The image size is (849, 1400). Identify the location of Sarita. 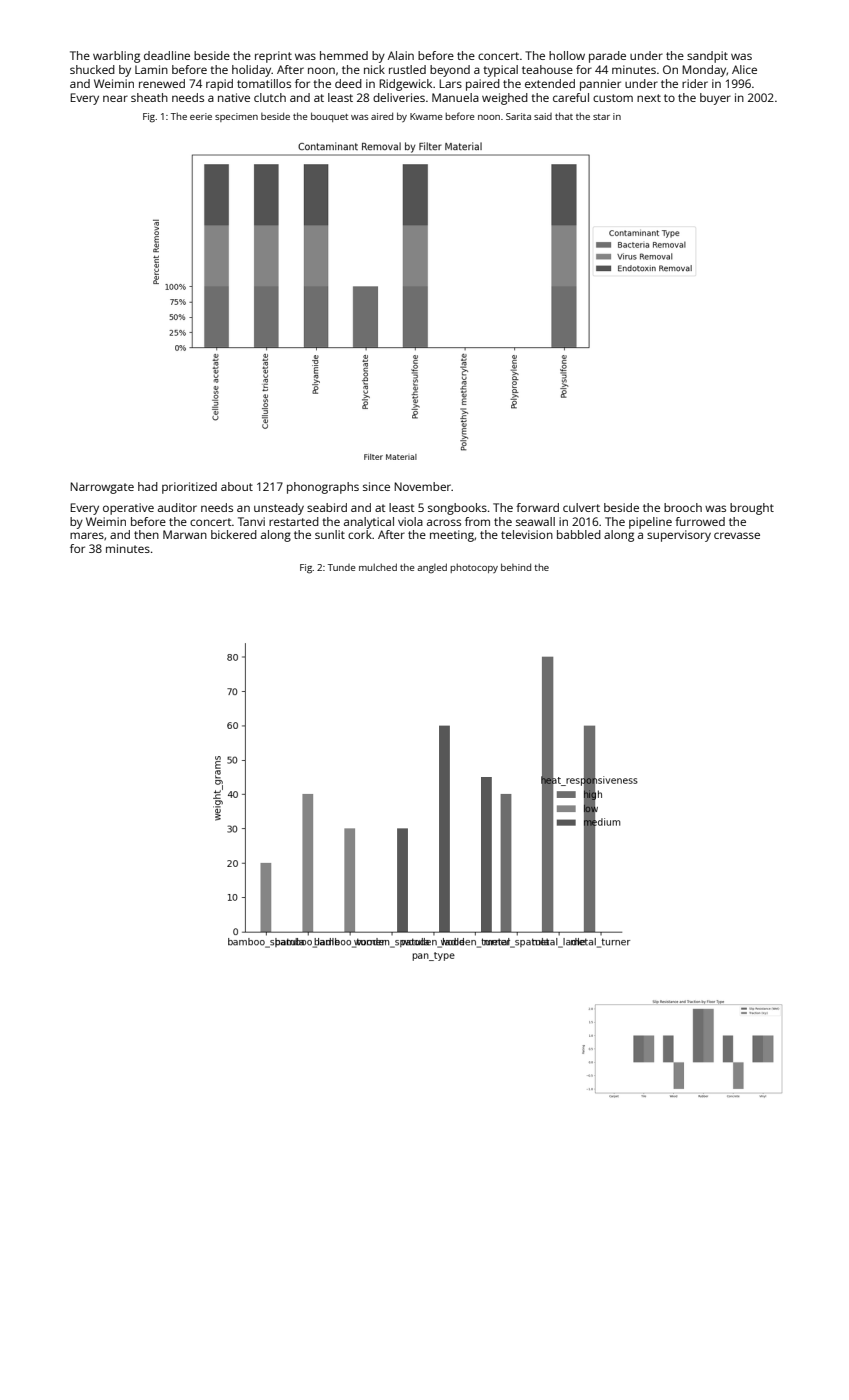
(518, 116).
